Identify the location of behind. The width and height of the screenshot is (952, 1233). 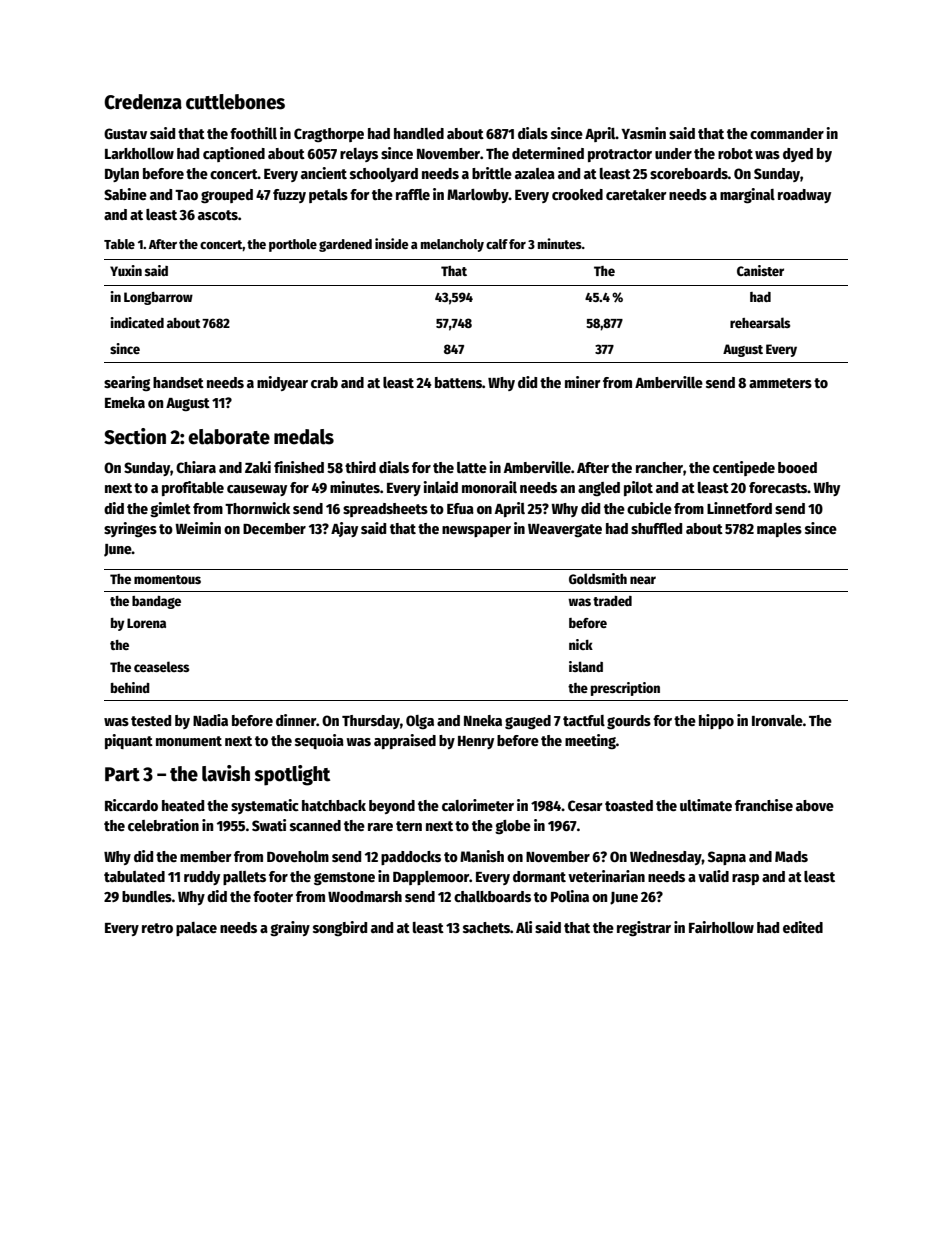
(130, 687).
